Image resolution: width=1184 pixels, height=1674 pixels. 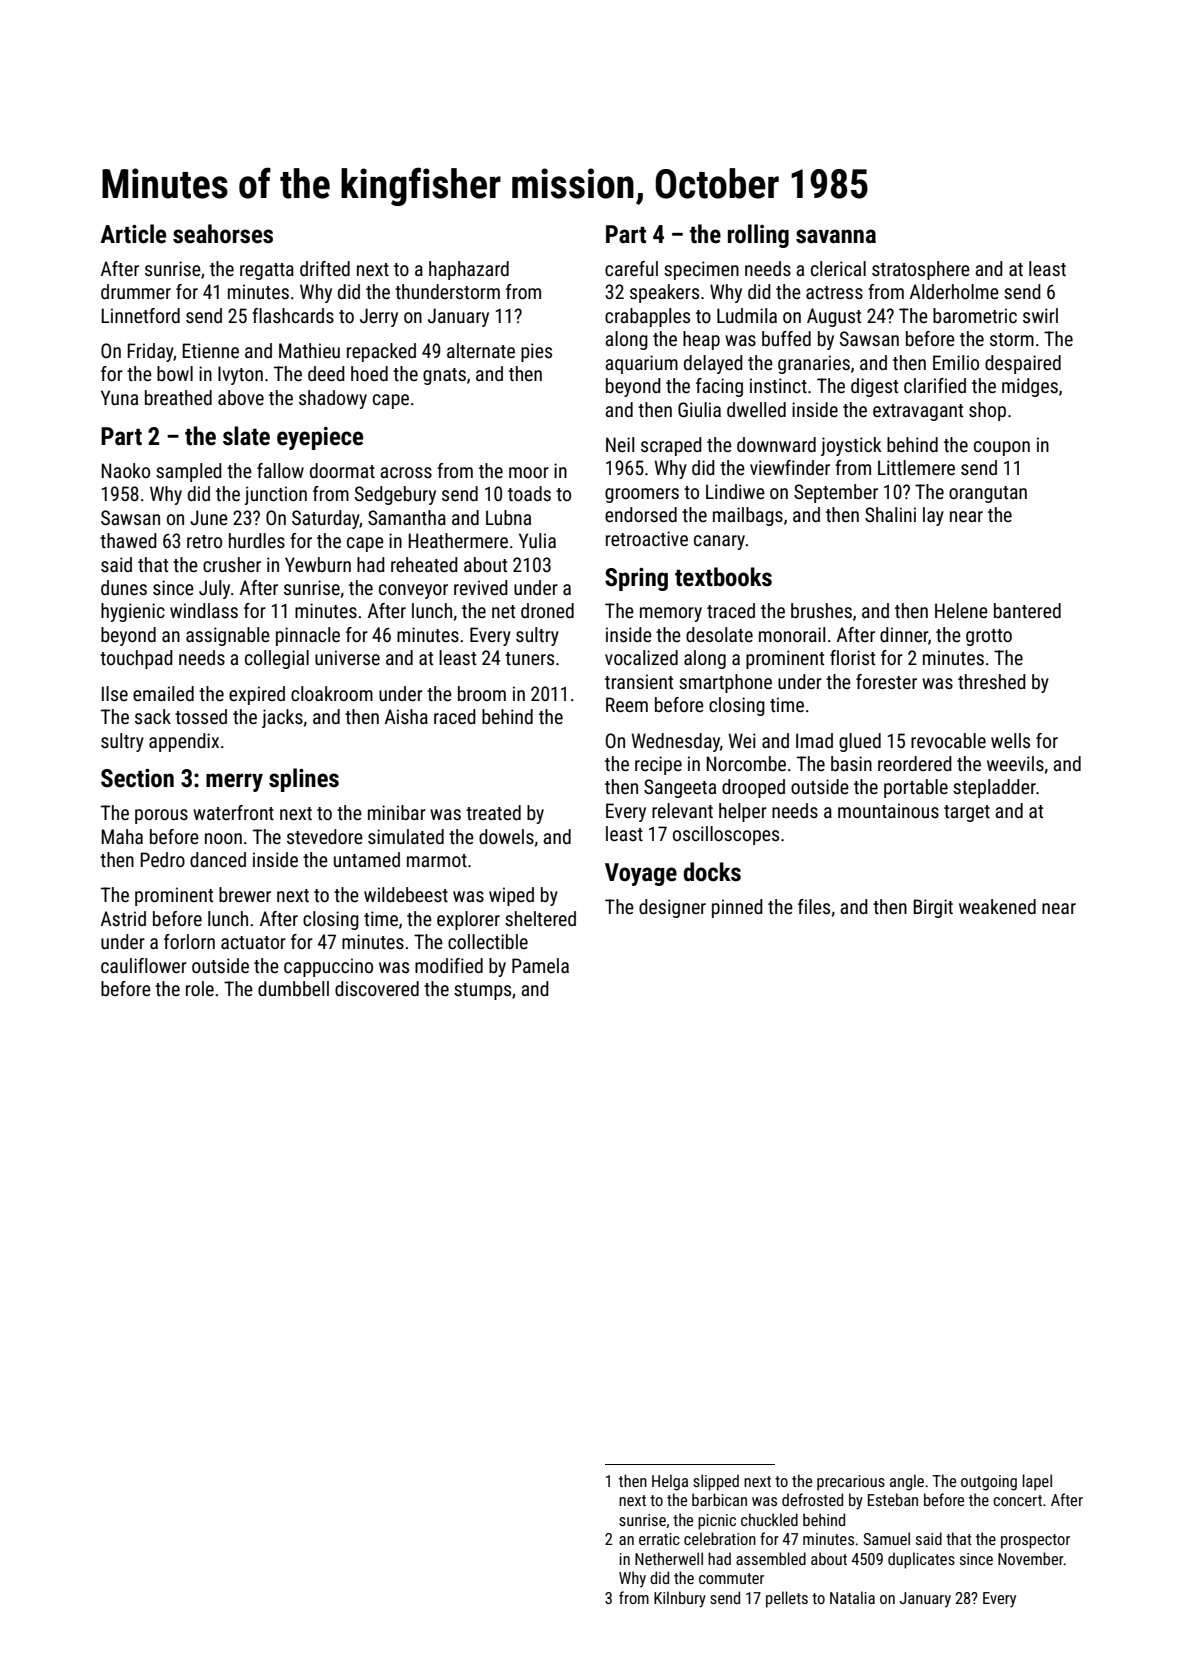 What do you see at coordinates (631, 268) in the document?
I see `careful` at bounding box center [631, 268].
